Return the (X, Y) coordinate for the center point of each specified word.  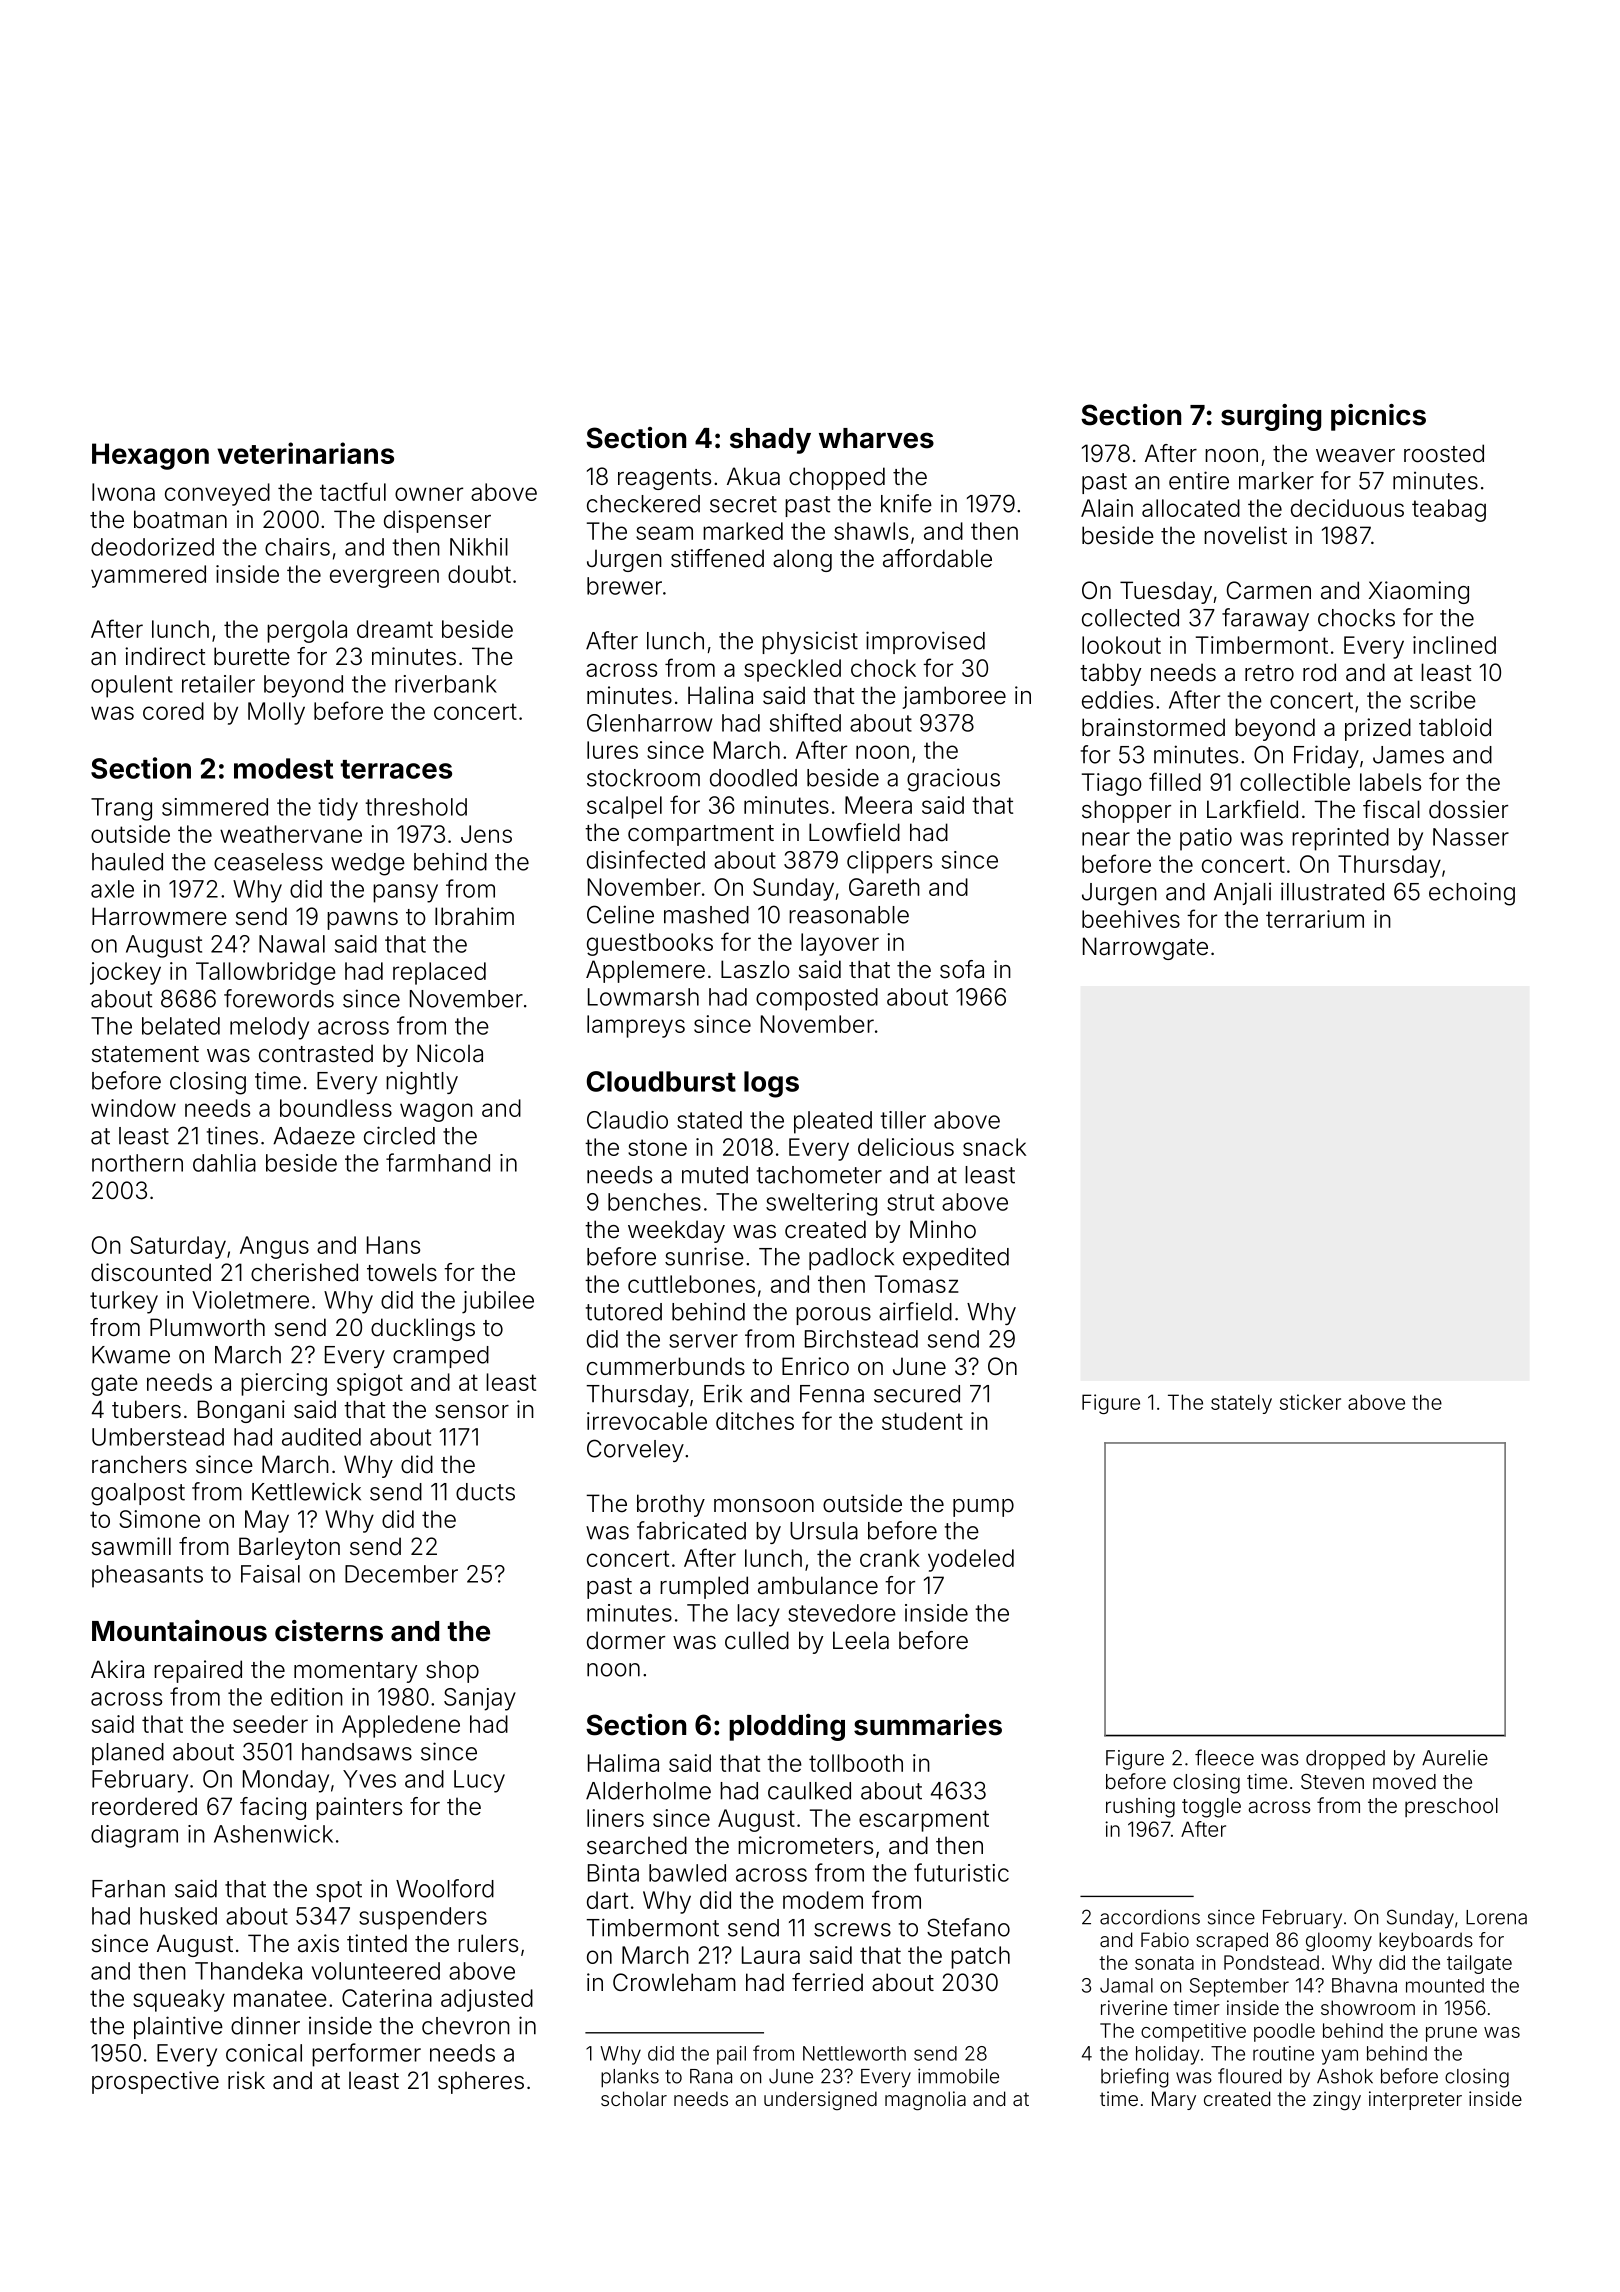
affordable (937, 558)
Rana (711, 2076)
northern (137, 1163)
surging (1271, 417)
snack (994, 1147)
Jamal (1126, 1985)
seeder (270, 1724)
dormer (626, 1640)
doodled (753, 778)
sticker (1310, 1402)
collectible (1295, 782)
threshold (416, 807)
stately (1241, 1404)
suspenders (423, 1918)
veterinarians (305, 453)
